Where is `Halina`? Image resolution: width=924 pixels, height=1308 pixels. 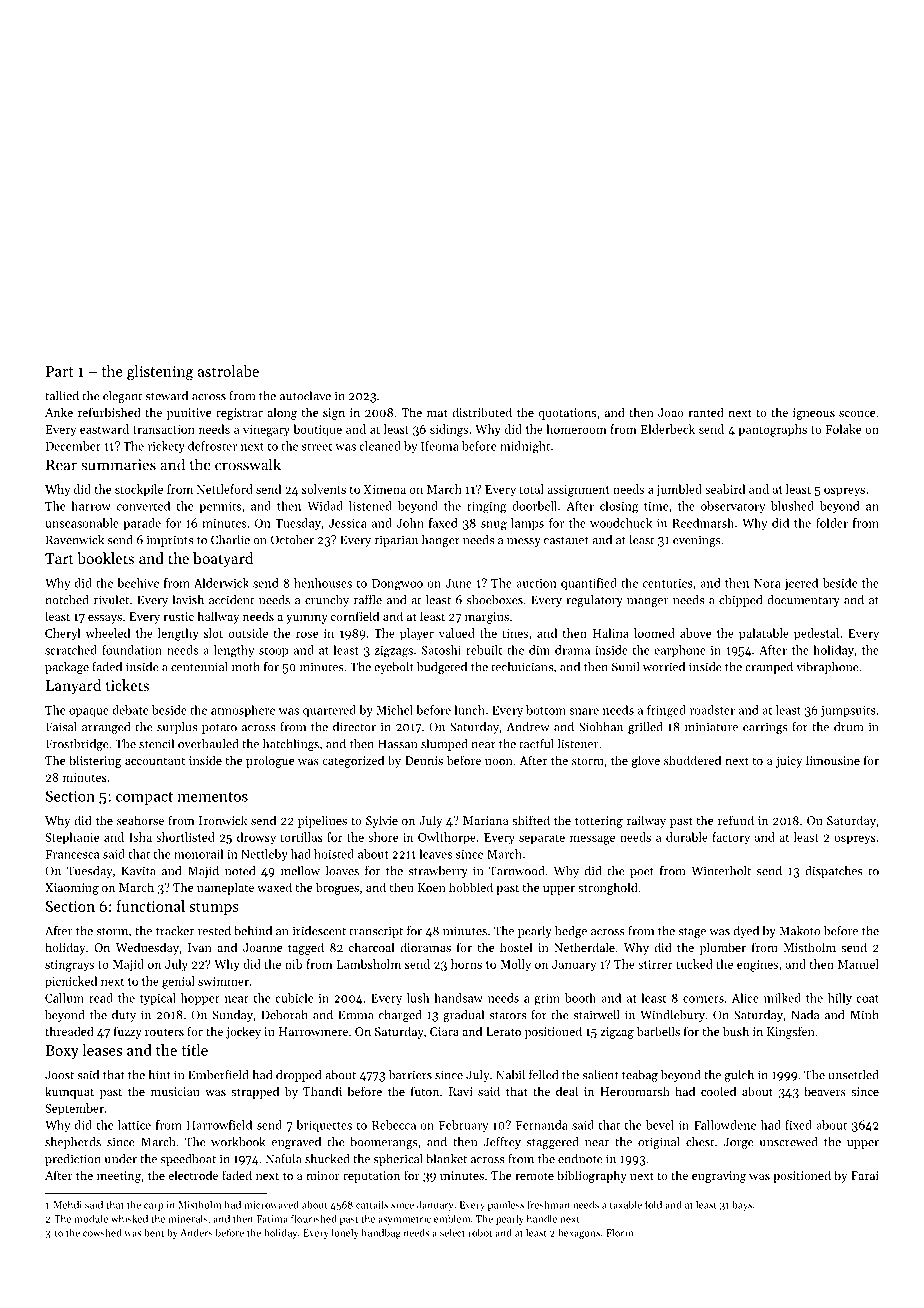
Halina is located at coordinates (611, 633).
